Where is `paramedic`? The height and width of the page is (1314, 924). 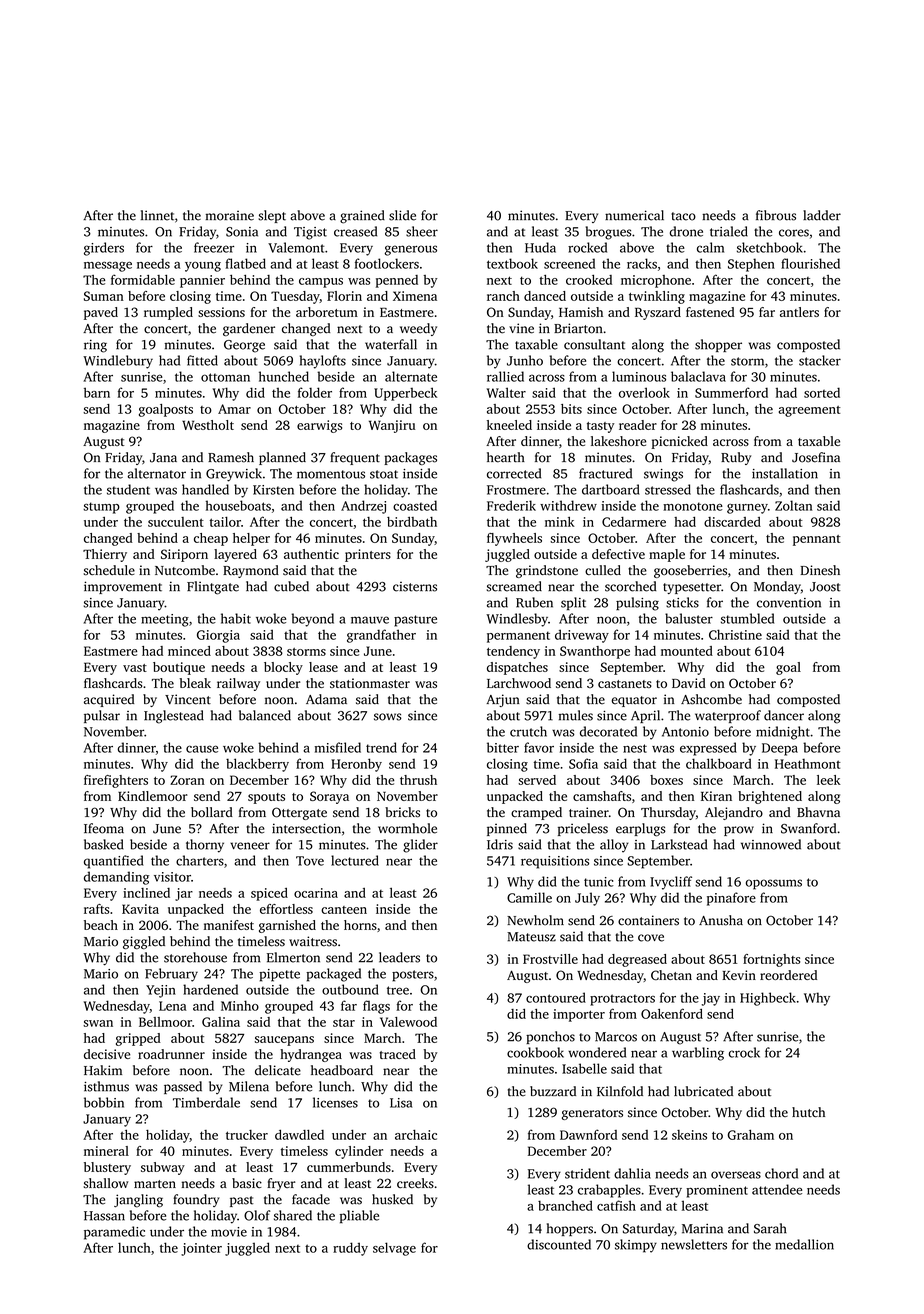 paramedic is located at coordinates (114, 1233).
